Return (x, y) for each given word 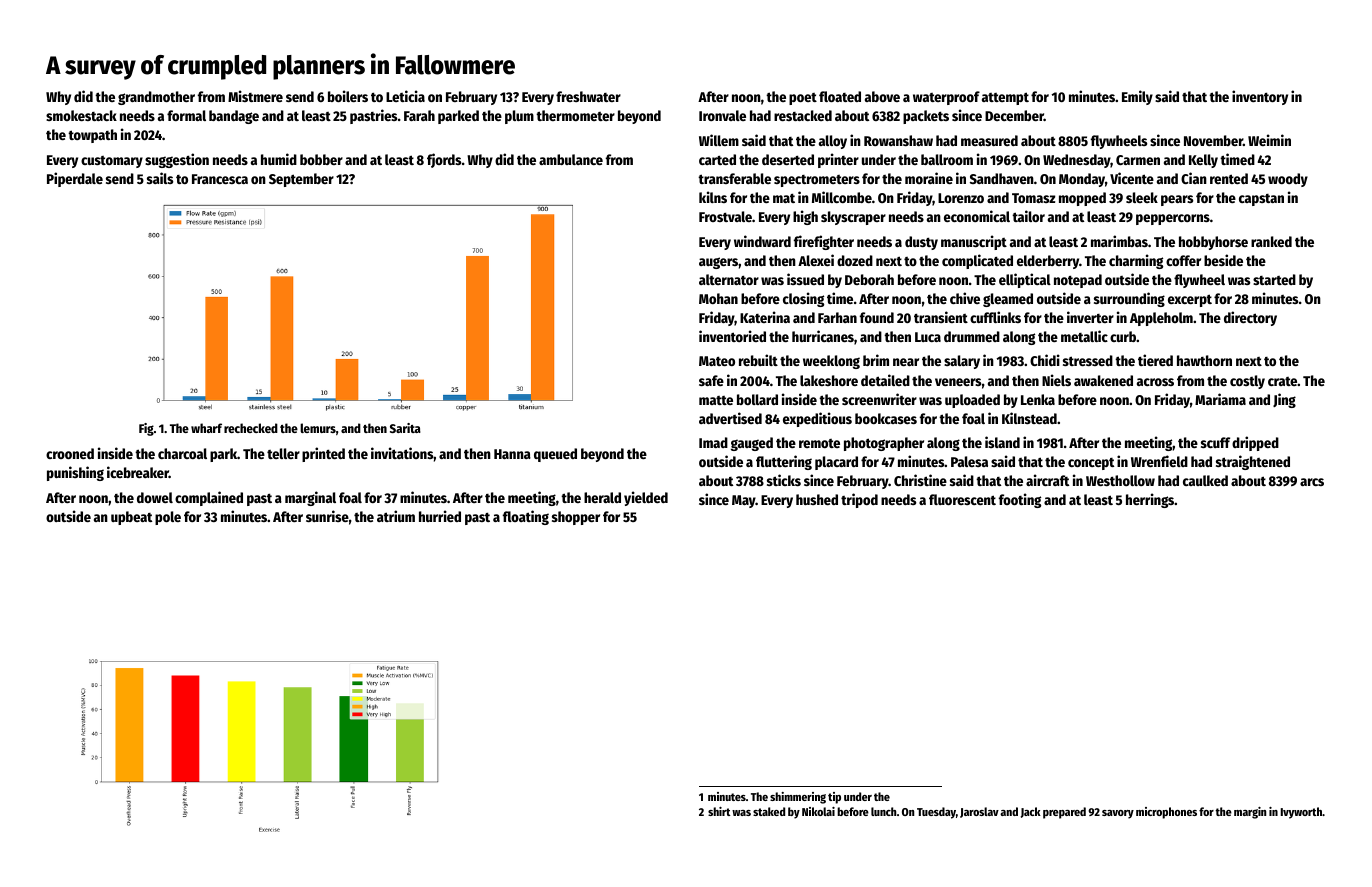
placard (836, 463)
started (1274, 279)
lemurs (318, 428)
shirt (719, 811)
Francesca (220, 179)
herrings (1150, 500)
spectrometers (817, 181)
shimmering (798, 798)
